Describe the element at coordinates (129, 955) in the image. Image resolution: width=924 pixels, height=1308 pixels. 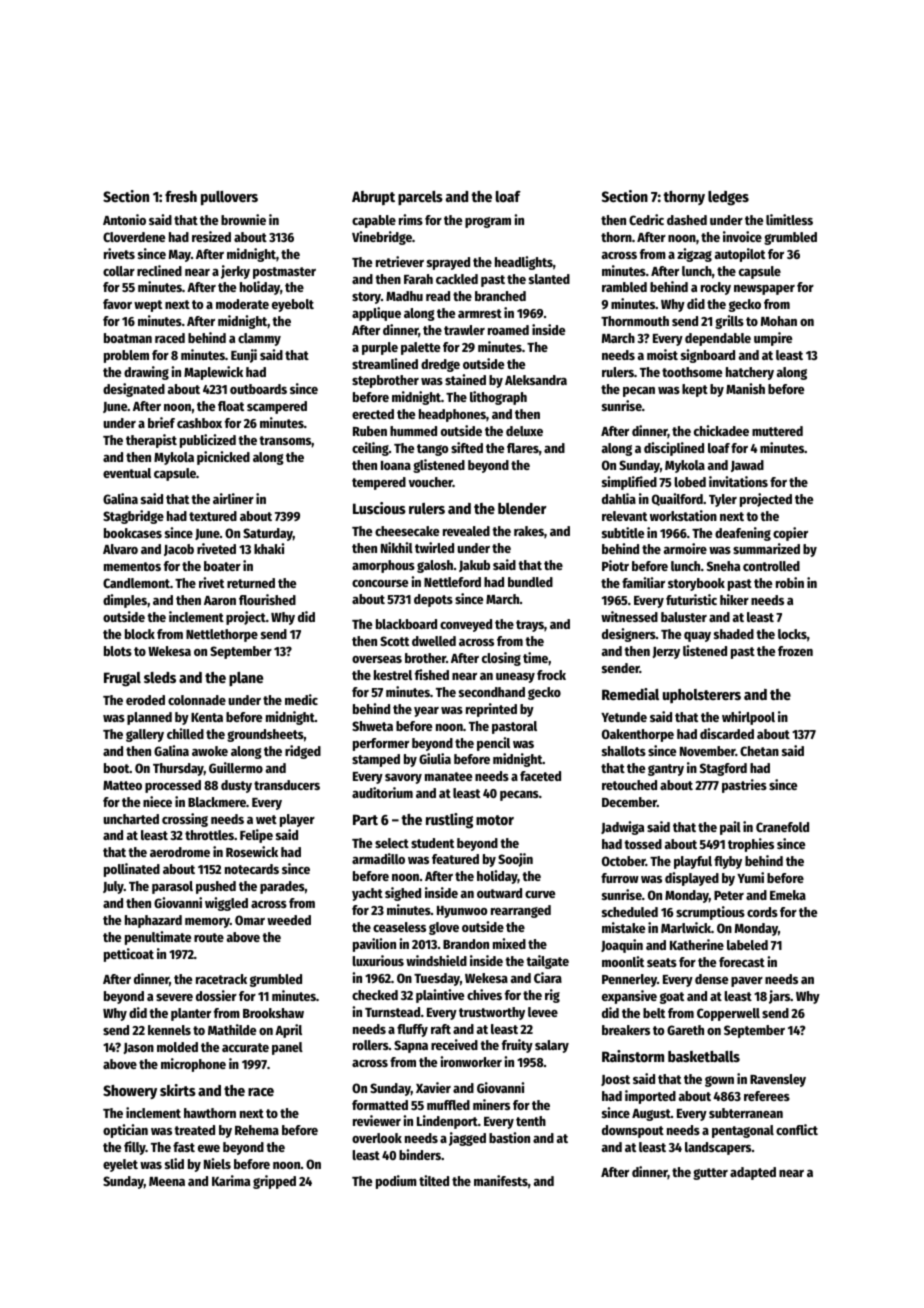
I see `petticoat` at that location.
